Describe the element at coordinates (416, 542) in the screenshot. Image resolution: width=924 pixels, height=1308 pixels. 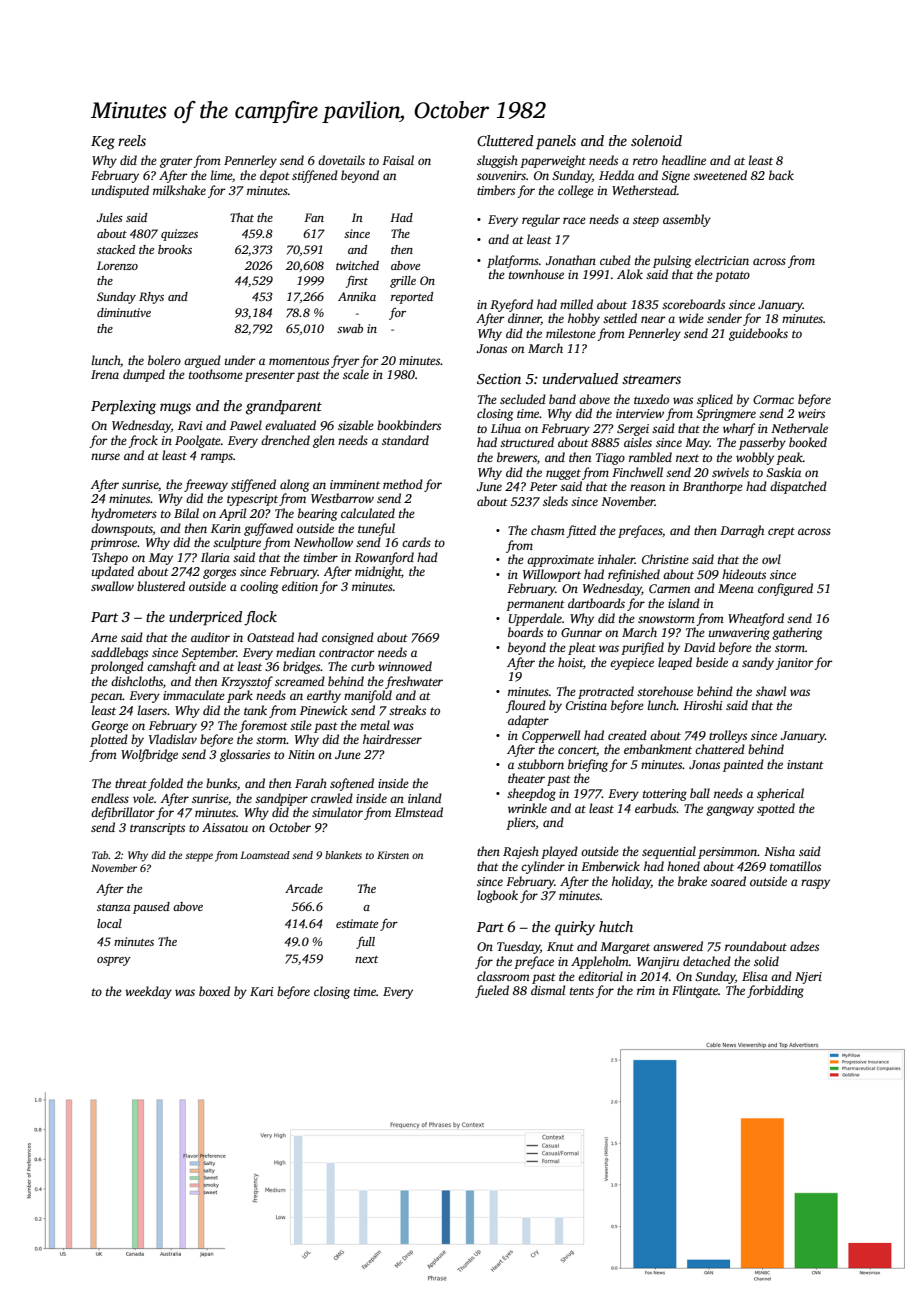
I see `cards` at that location.
